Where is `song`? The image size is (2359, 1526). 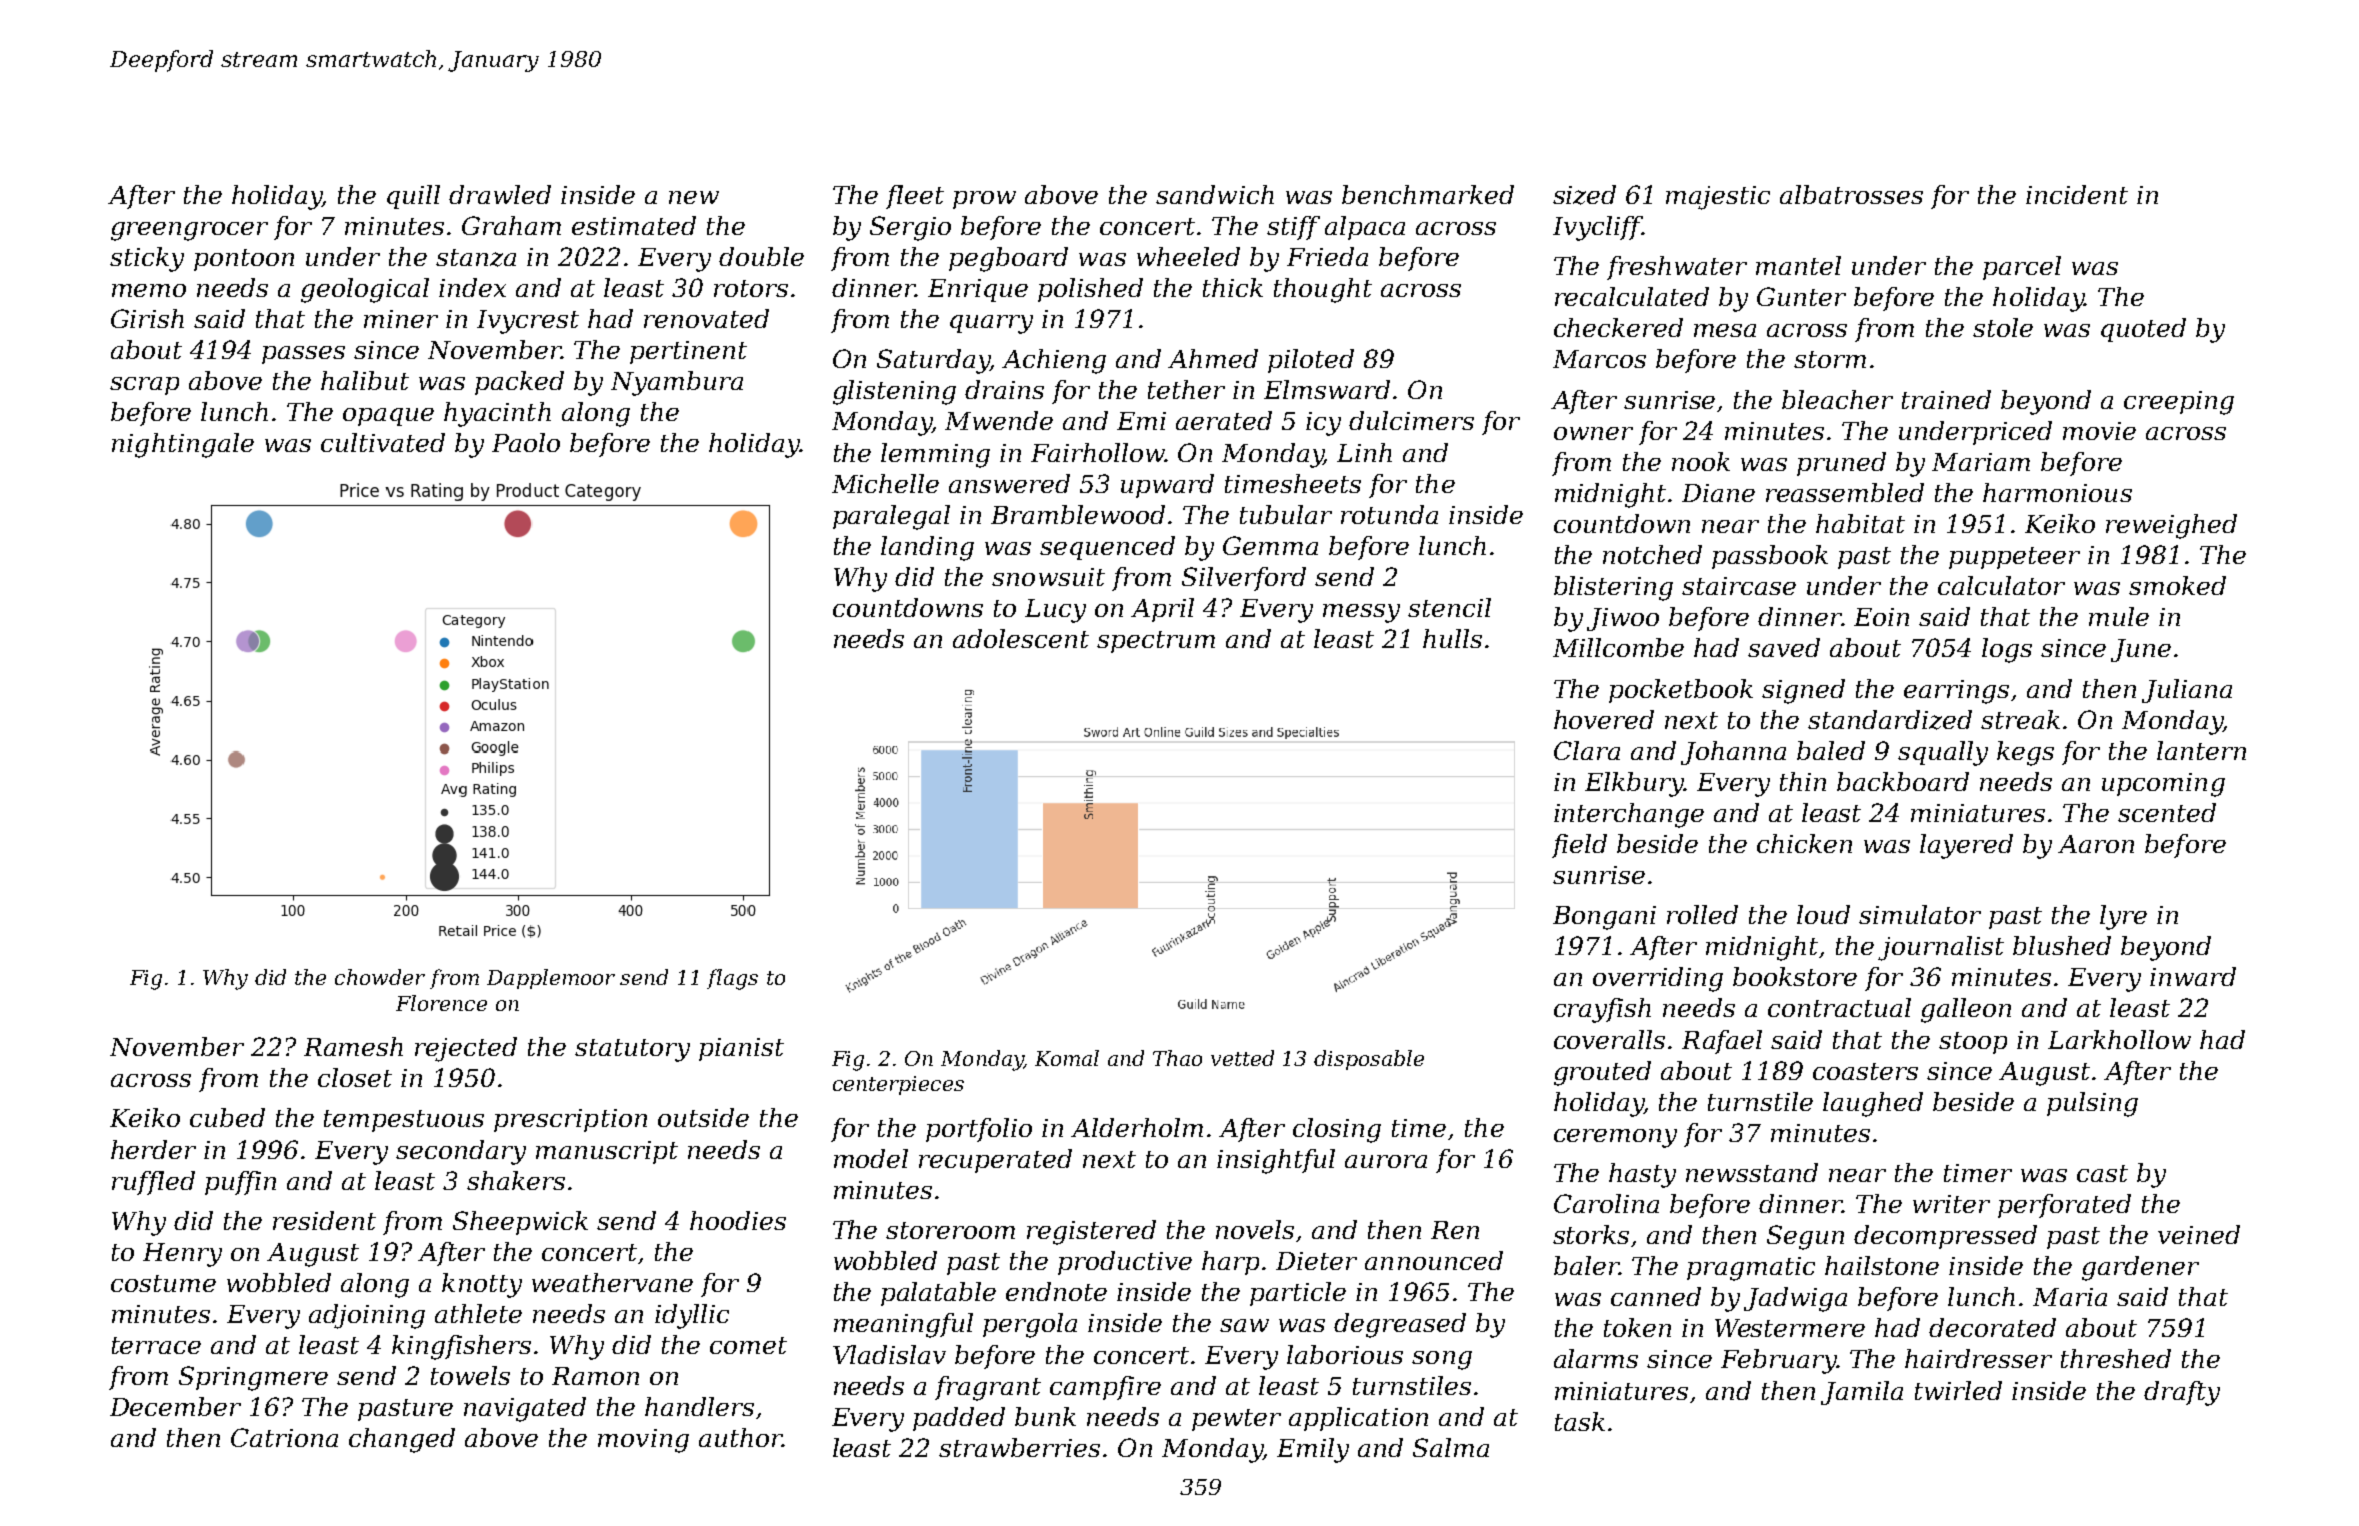 song is located at coordinates (1442, 1360).
